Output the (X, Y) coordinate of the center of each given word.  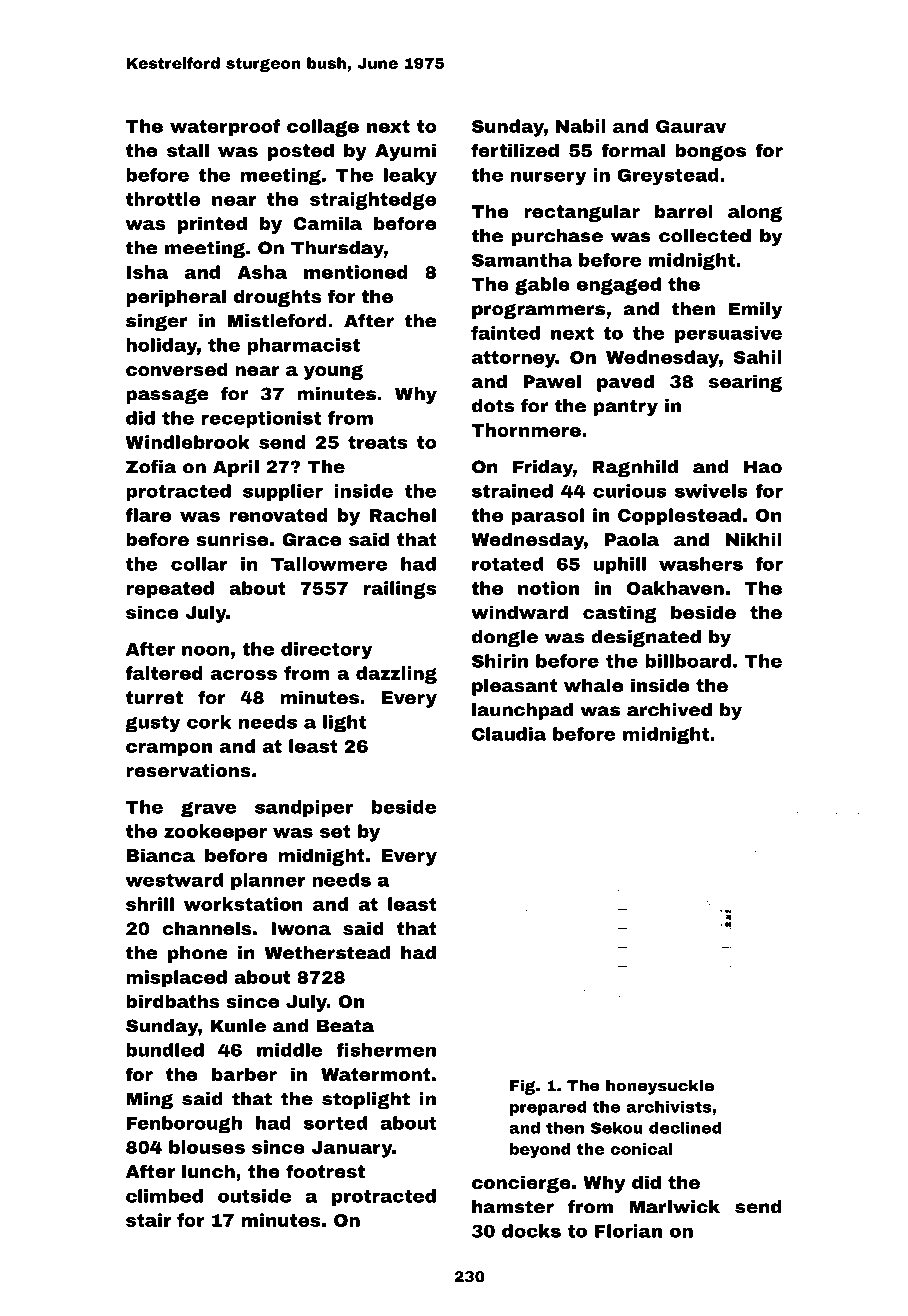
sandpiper (304, 808)
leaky (410, 177)
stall (188, 150)
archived (669, 710)
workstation (243, 904)
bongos (710, 152)
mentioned (356, 272)
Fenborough (184, 1125)
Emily (755, 310)
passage (168, 396)
